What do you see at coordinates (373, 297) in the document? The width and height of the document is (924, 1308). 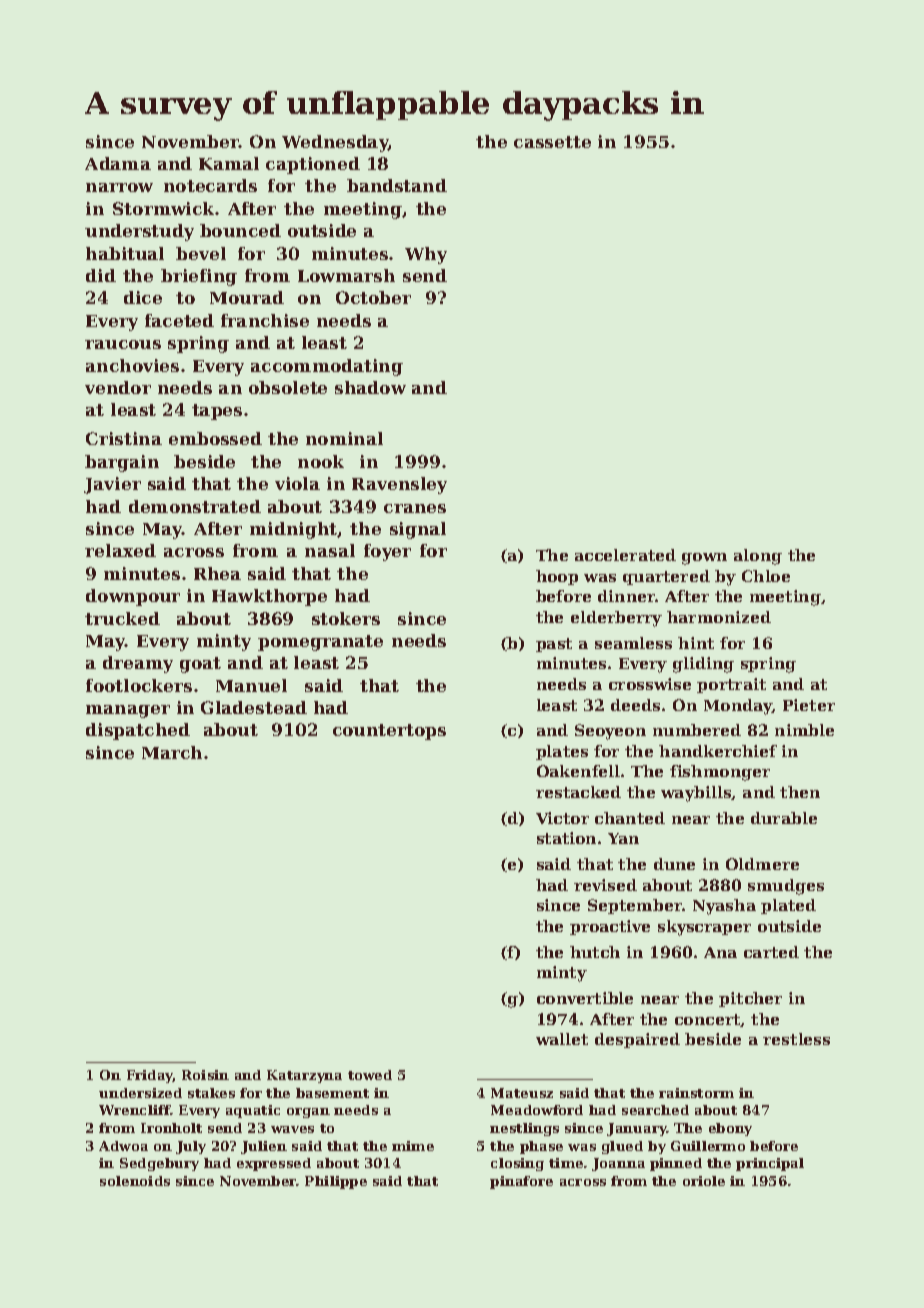 I see `October` at bounding box center [373, 297].
